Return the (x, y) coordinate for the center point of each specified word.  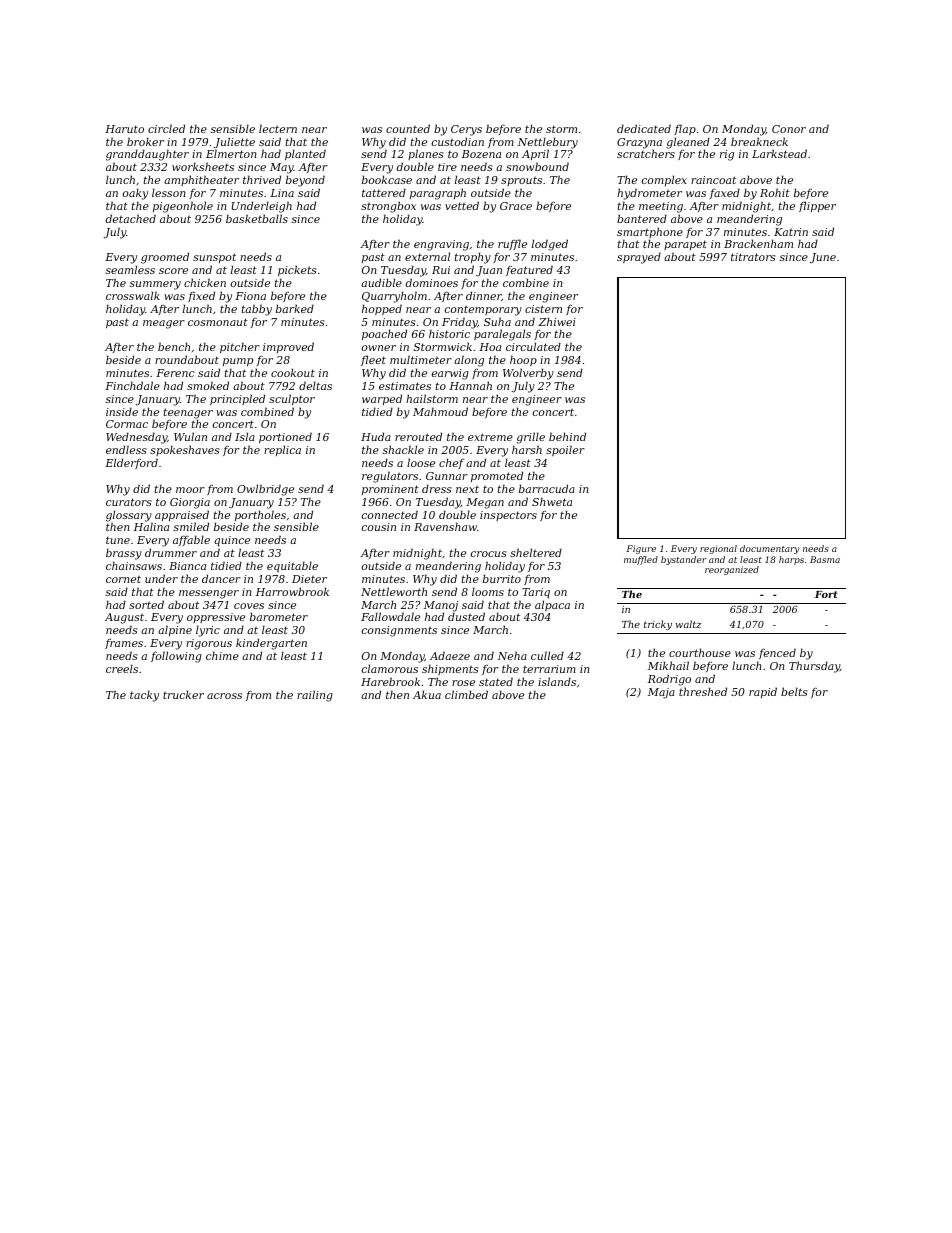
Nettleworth (394, 591)
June (822, 258)
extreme (490, 437)
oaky (135, 194)
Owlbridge (265, 490)
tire (447, 167)
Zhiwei (557, 321)
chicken (205, 282)
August (124, 618)
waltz (688, 624)
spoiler (565, 450)
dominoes (432, 282)
